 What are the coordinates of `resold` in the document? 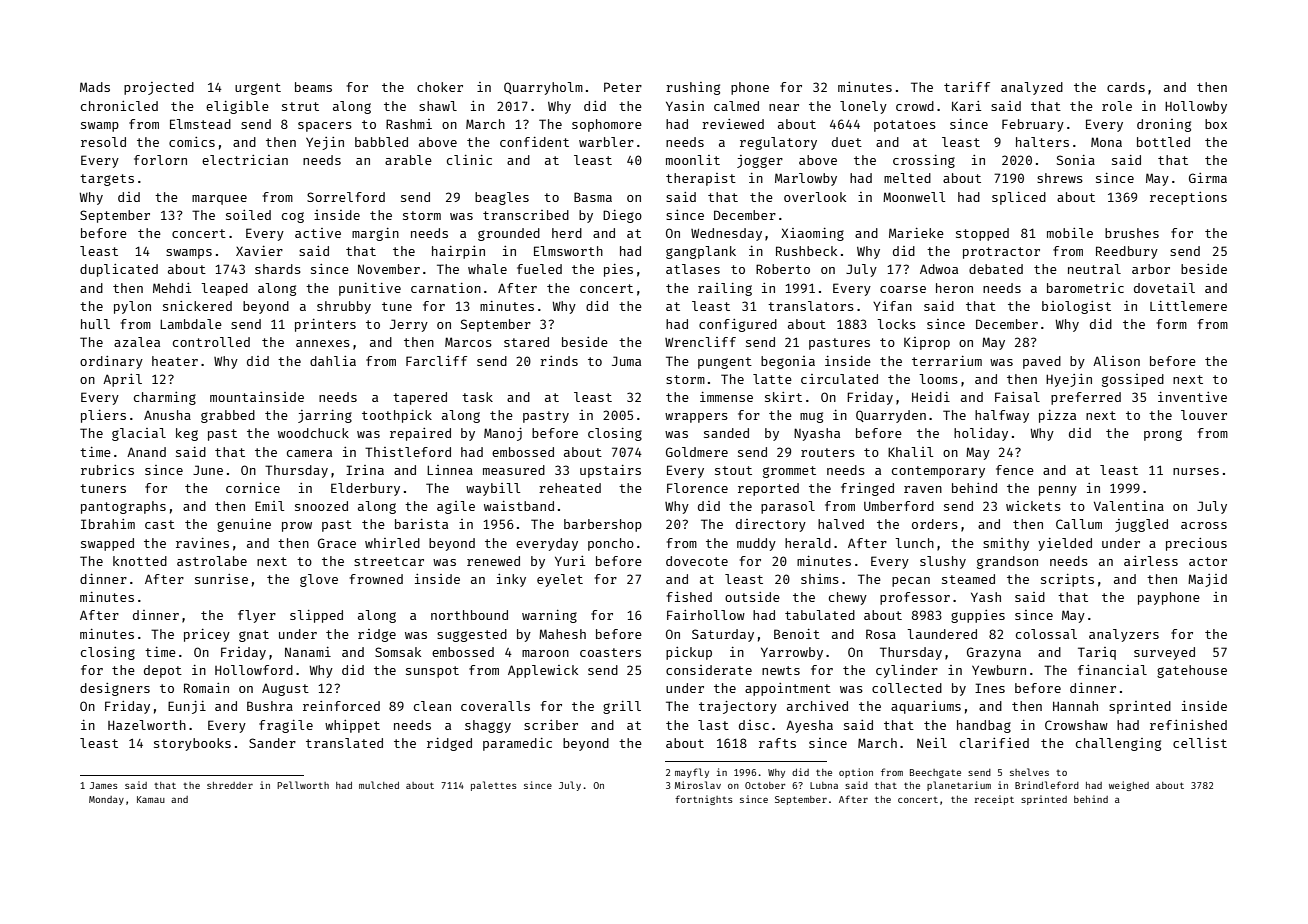 It's located at (103, 142).
